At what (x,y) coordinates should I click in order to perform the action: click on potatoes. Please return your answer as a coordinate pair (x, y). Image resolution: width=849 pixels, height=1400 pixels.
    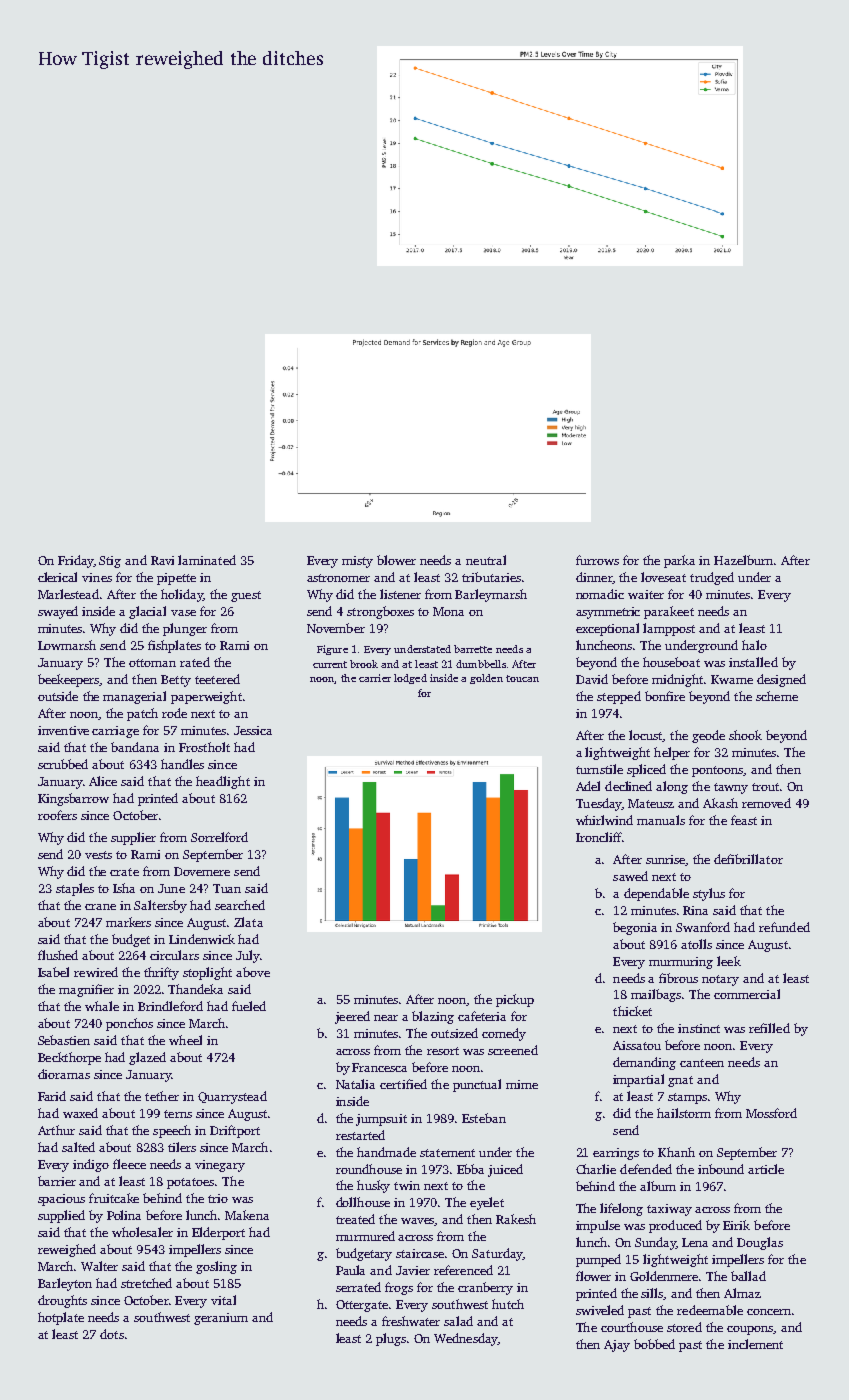
    Looking at the image, I should click on (191, 1183).
